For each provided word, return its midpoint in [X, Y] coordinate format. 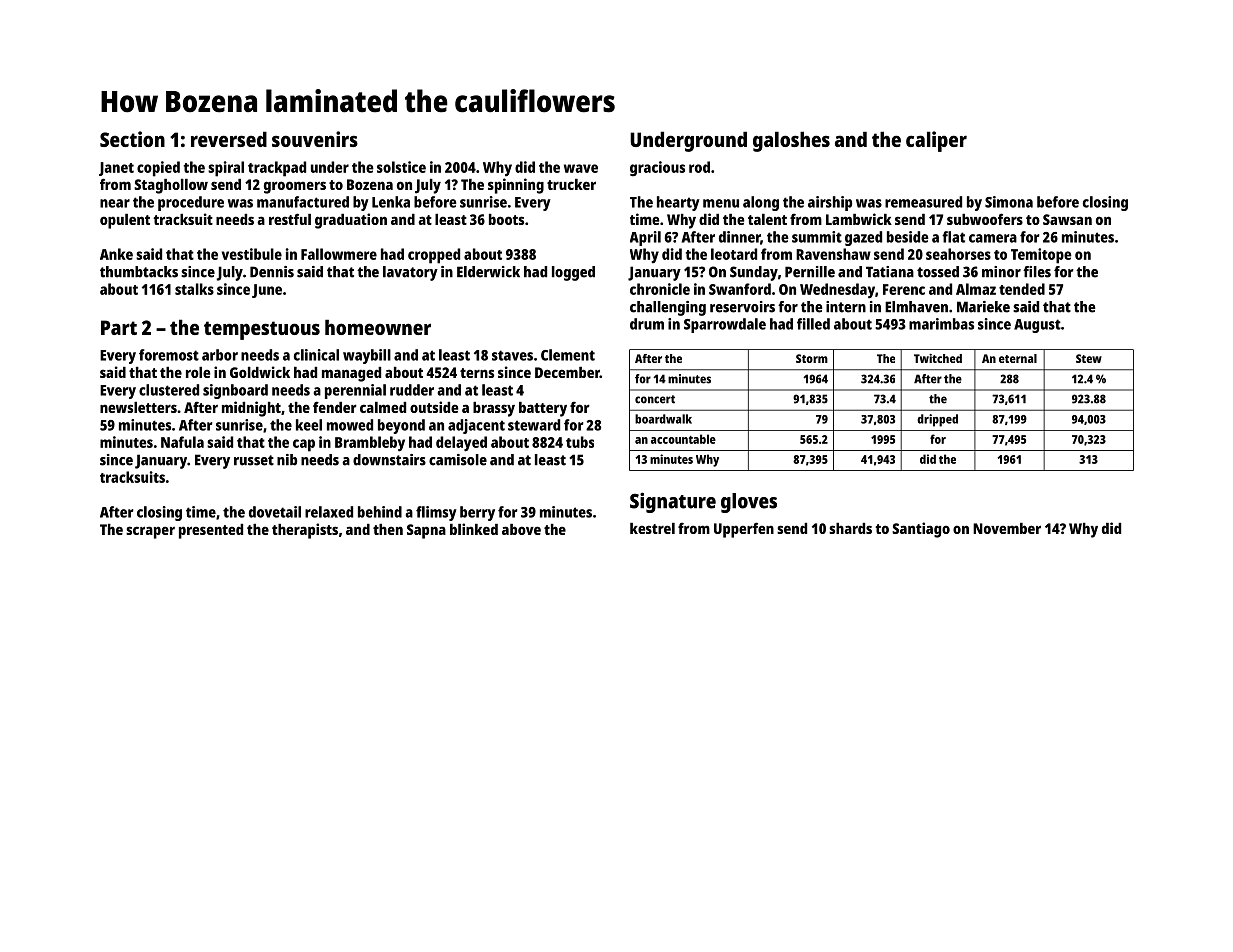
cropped [434, 256]
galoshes [791, 141]
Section [132, 139]
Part [119, 327]
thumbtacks [139, 272]
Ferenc [904, 289]
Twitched [938, 358]
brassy [494, 409]
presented [211, 531]
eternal [1018, 358]
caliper [936, 141]
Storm [812, 358]
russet [254, 460]
